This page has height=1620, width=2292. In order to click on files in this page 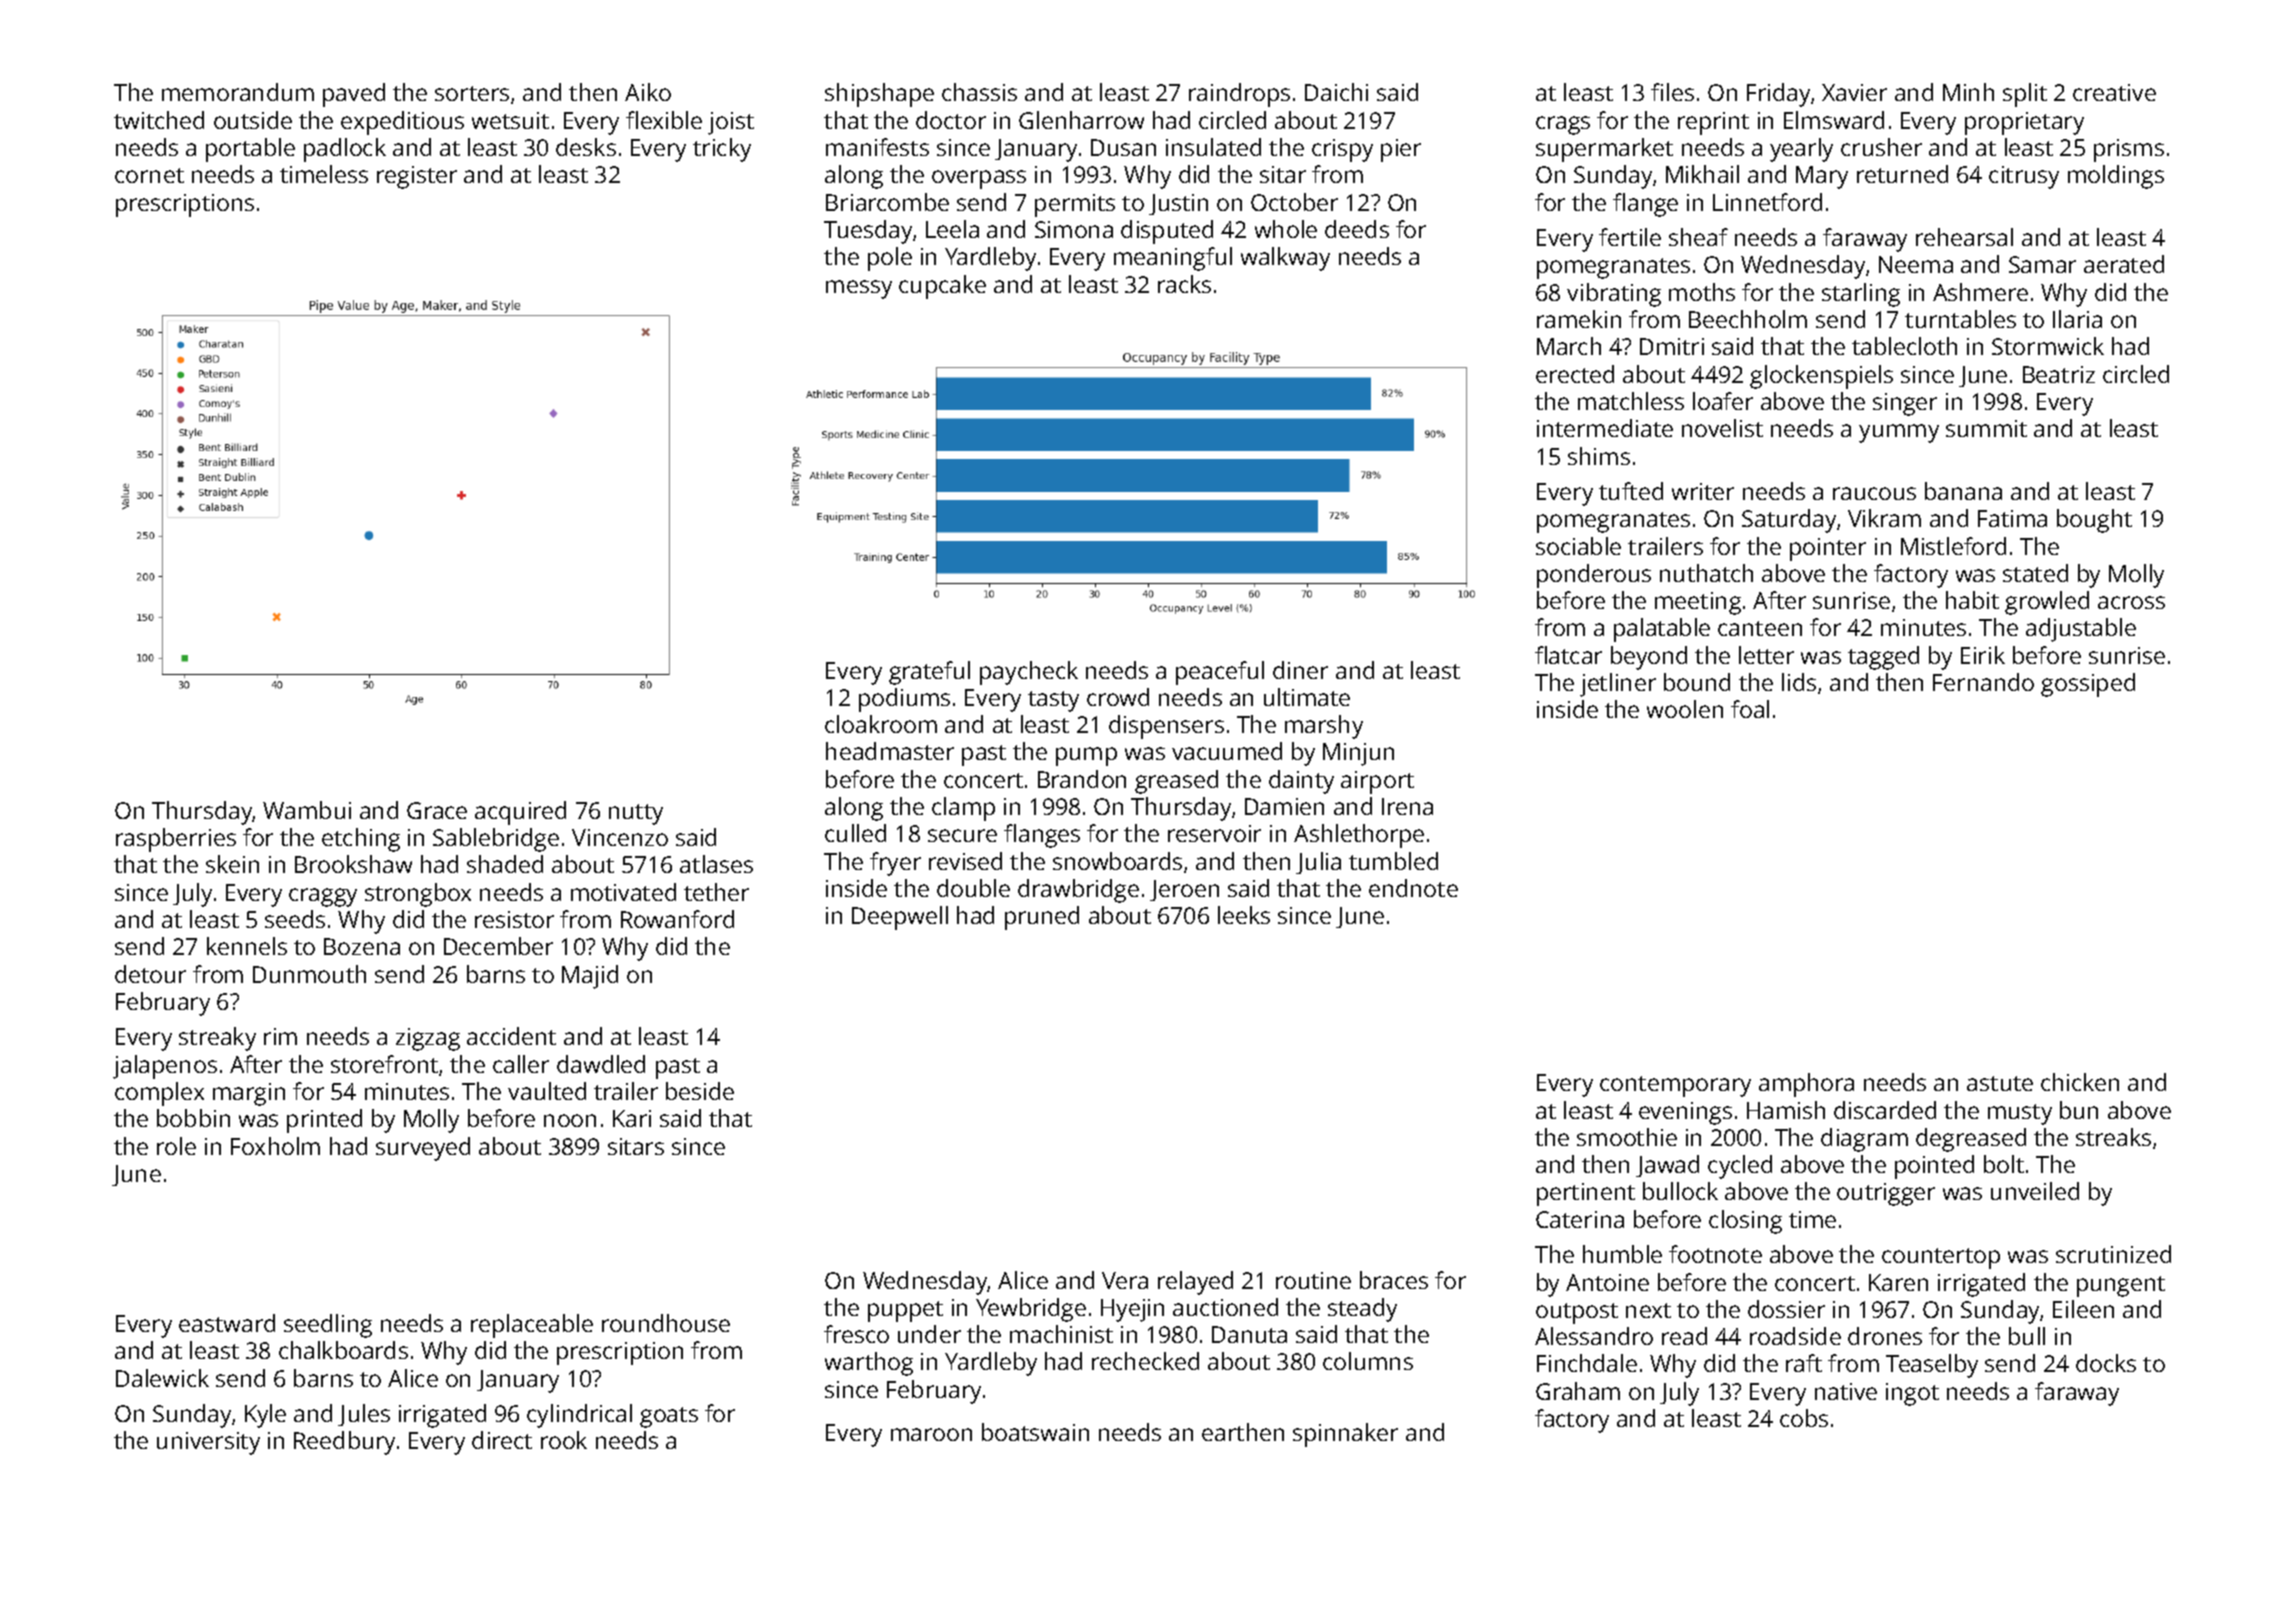, I will do `click(1672, 92)`.
